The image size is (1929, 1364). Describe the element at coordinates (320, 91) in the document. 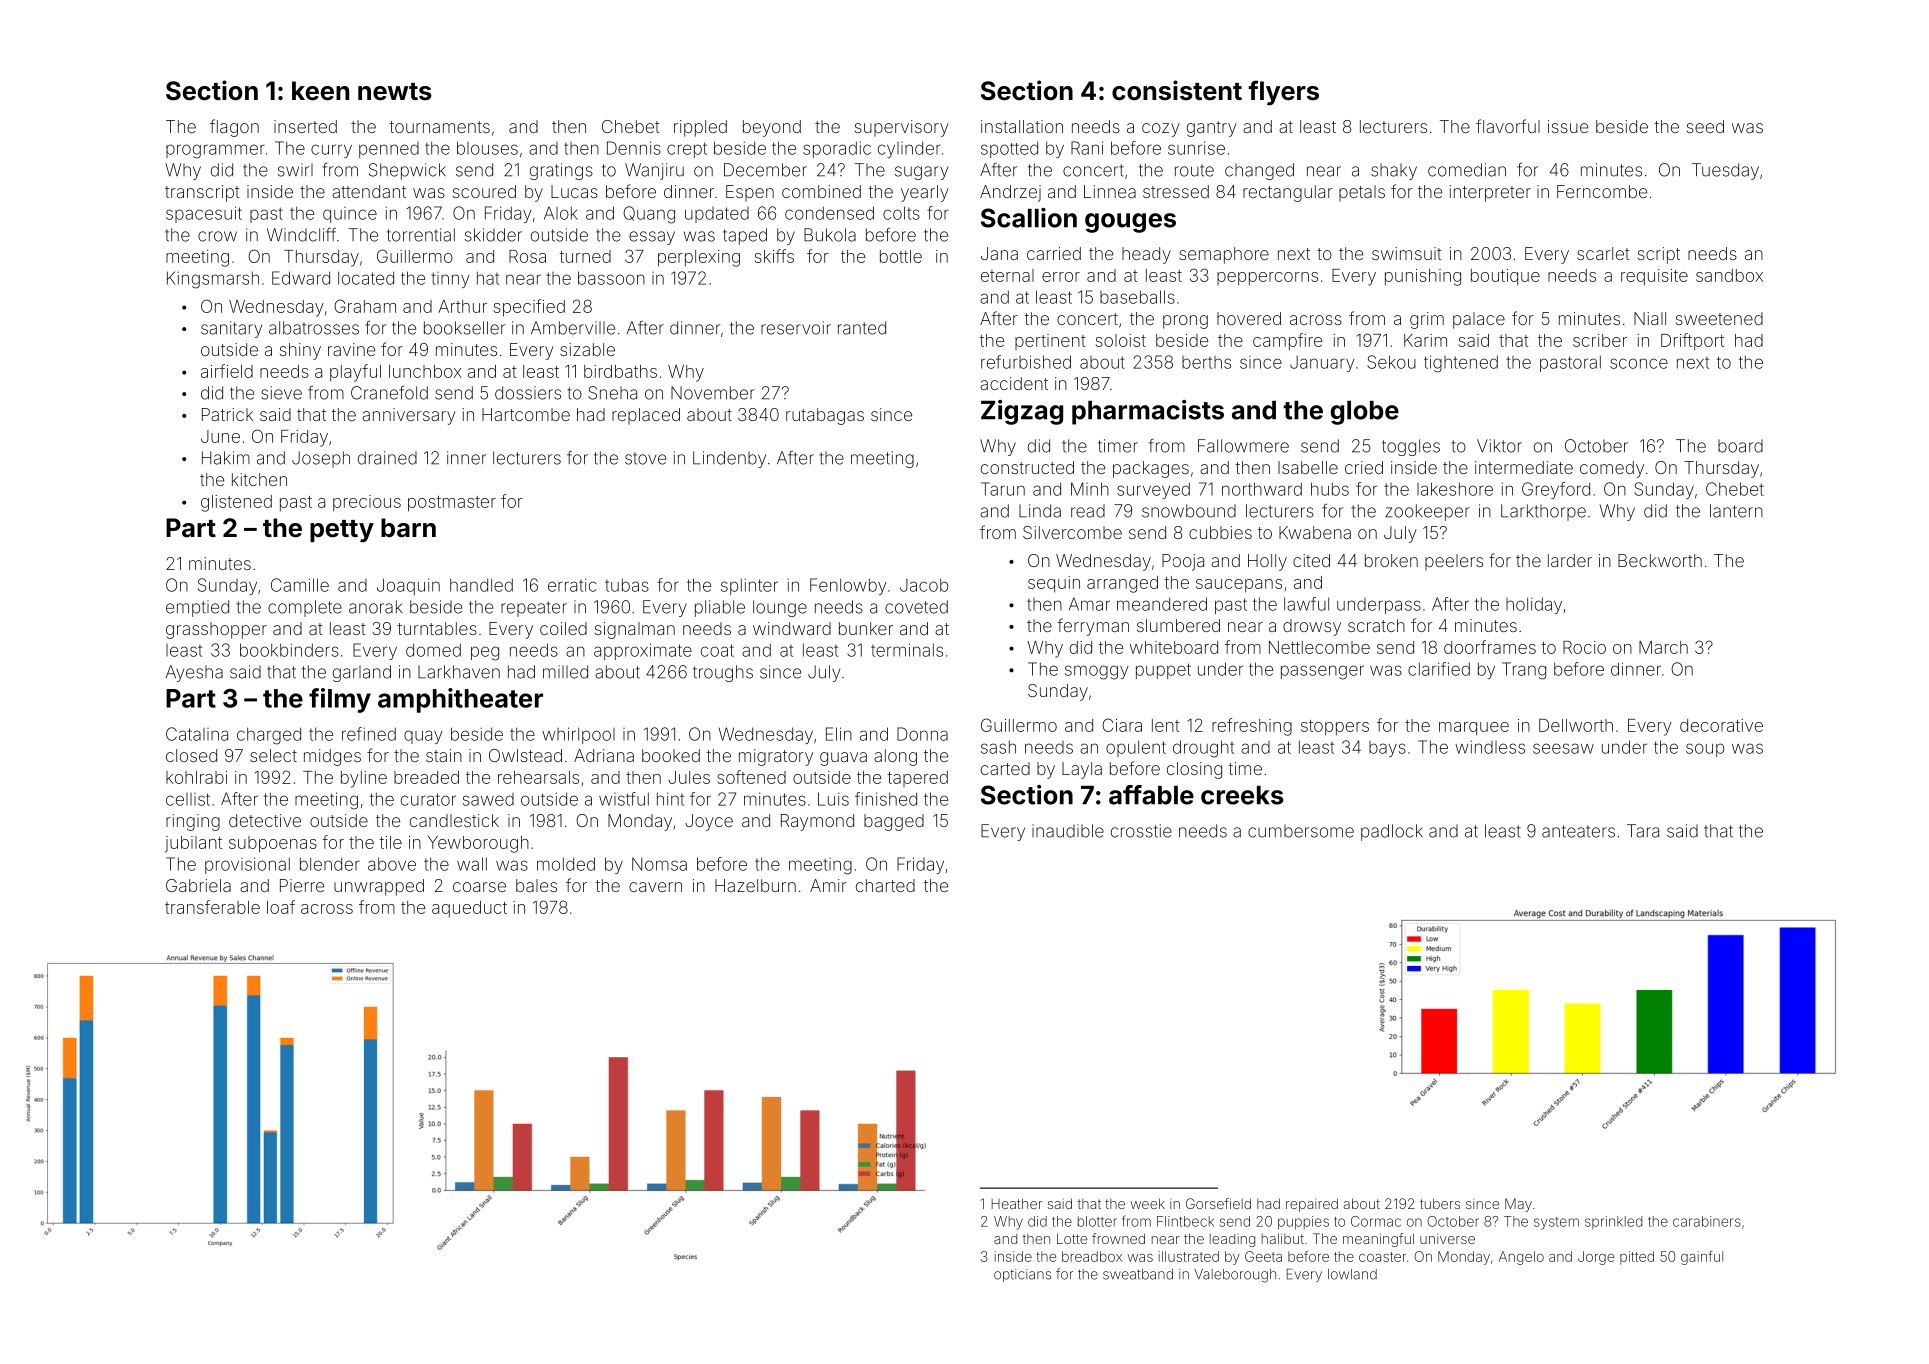

I see `keen` at that location.
